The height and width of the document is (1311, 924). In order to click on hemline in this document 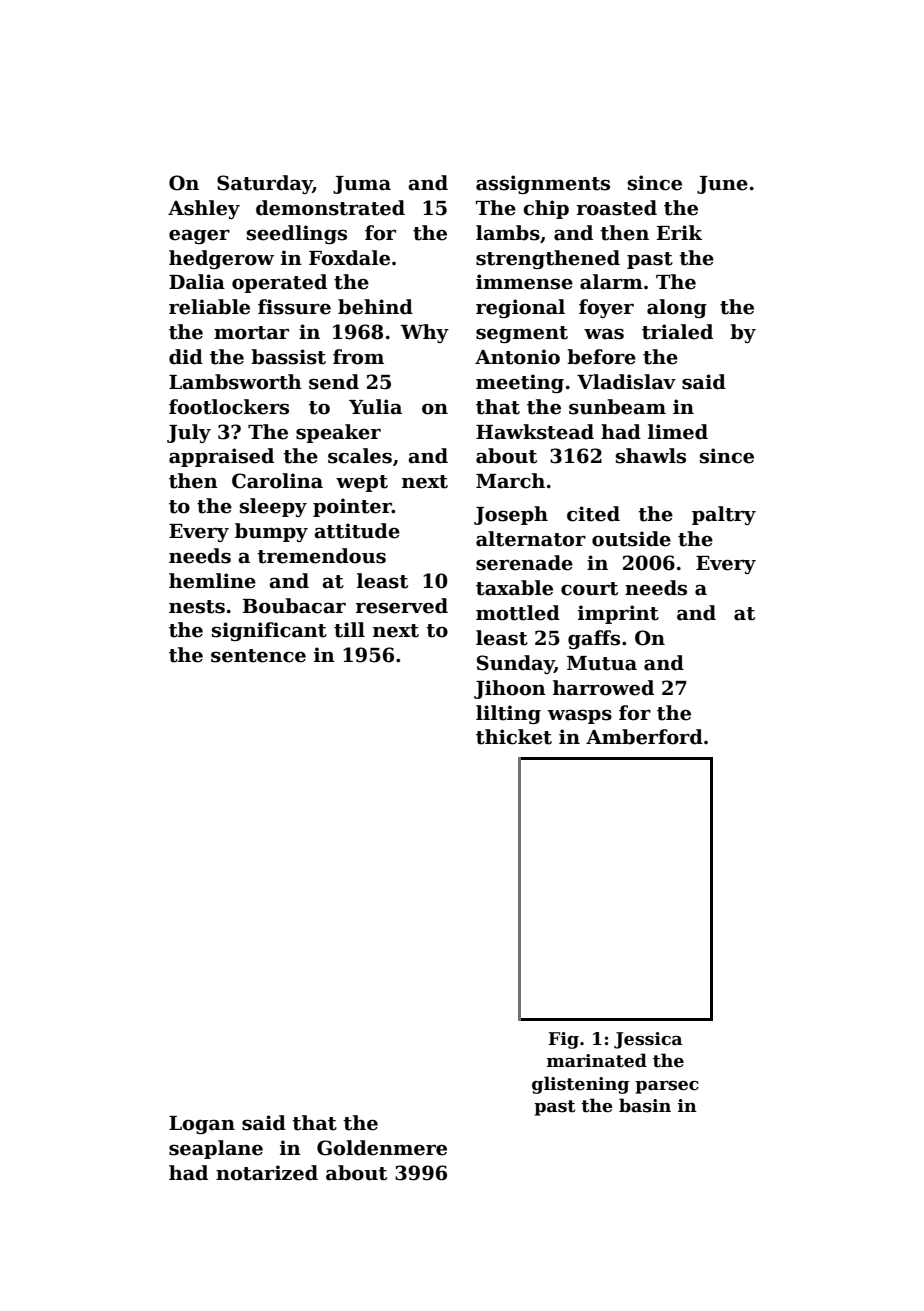, I will do `click(212, 581)`.
